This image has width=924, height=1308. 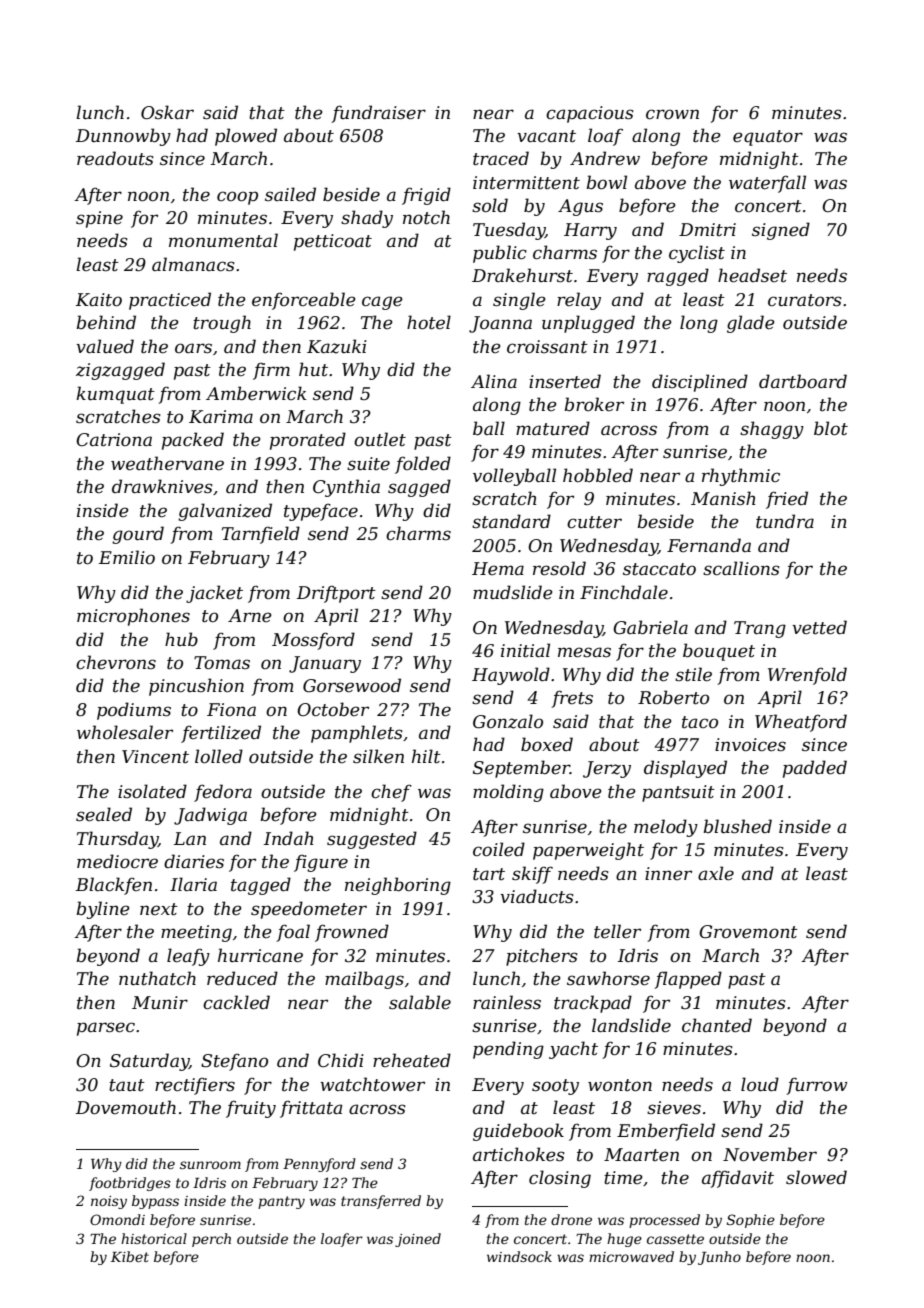 I want to click on capacious, so click(x=590, y=114).
